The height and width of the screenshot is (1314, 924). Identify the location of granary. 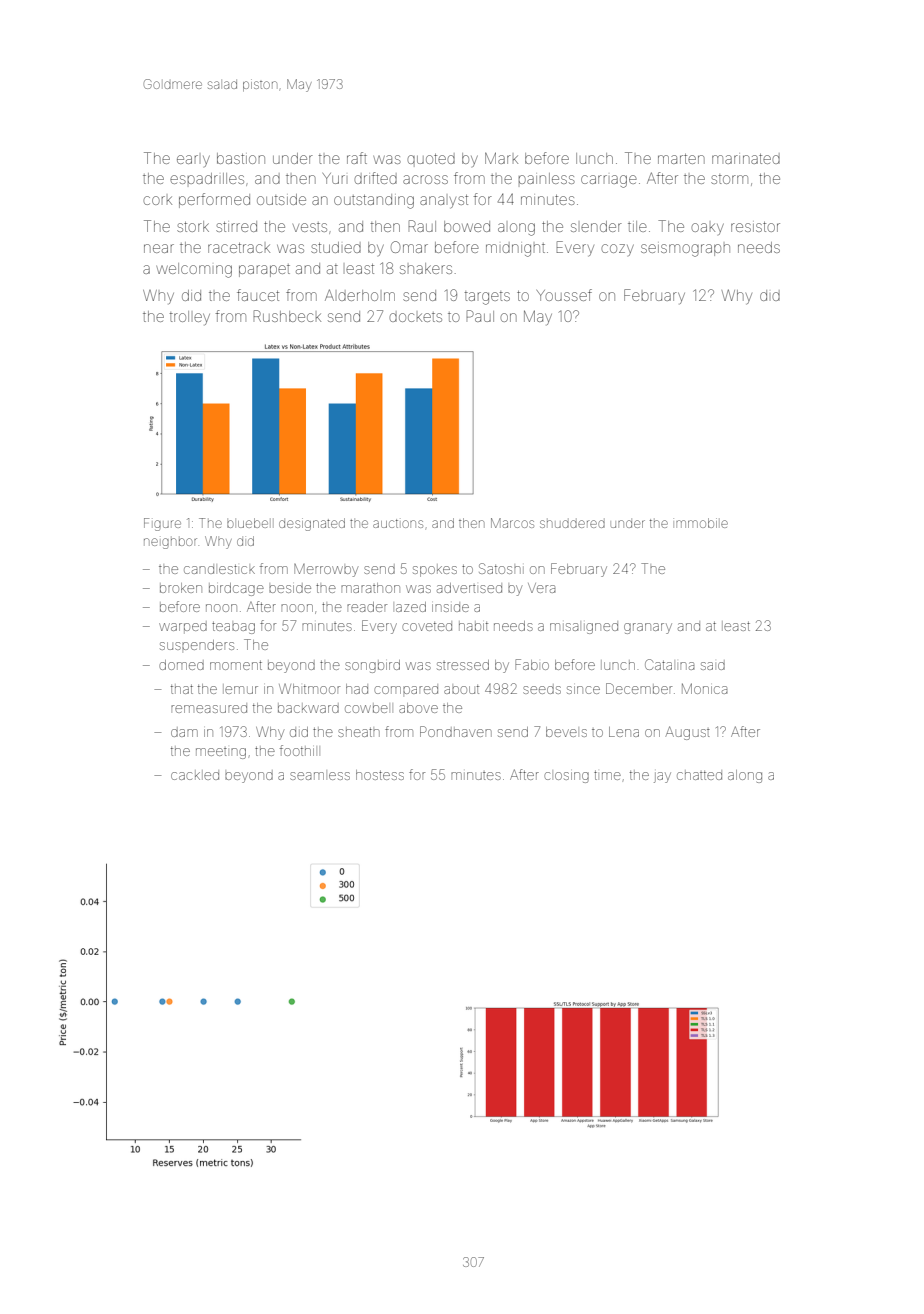
(648, 628).
